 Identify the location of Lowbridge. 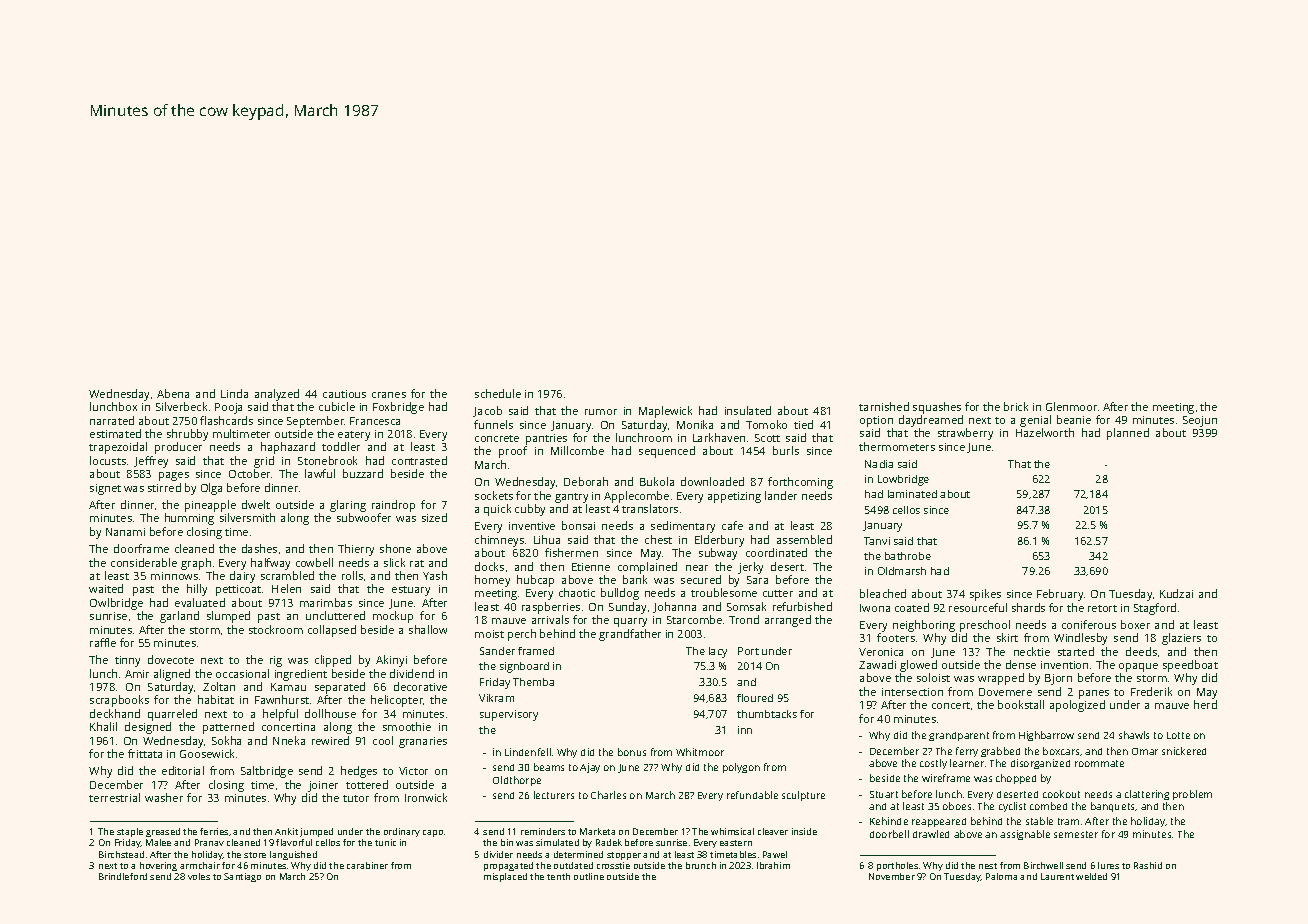
(903, 480).
